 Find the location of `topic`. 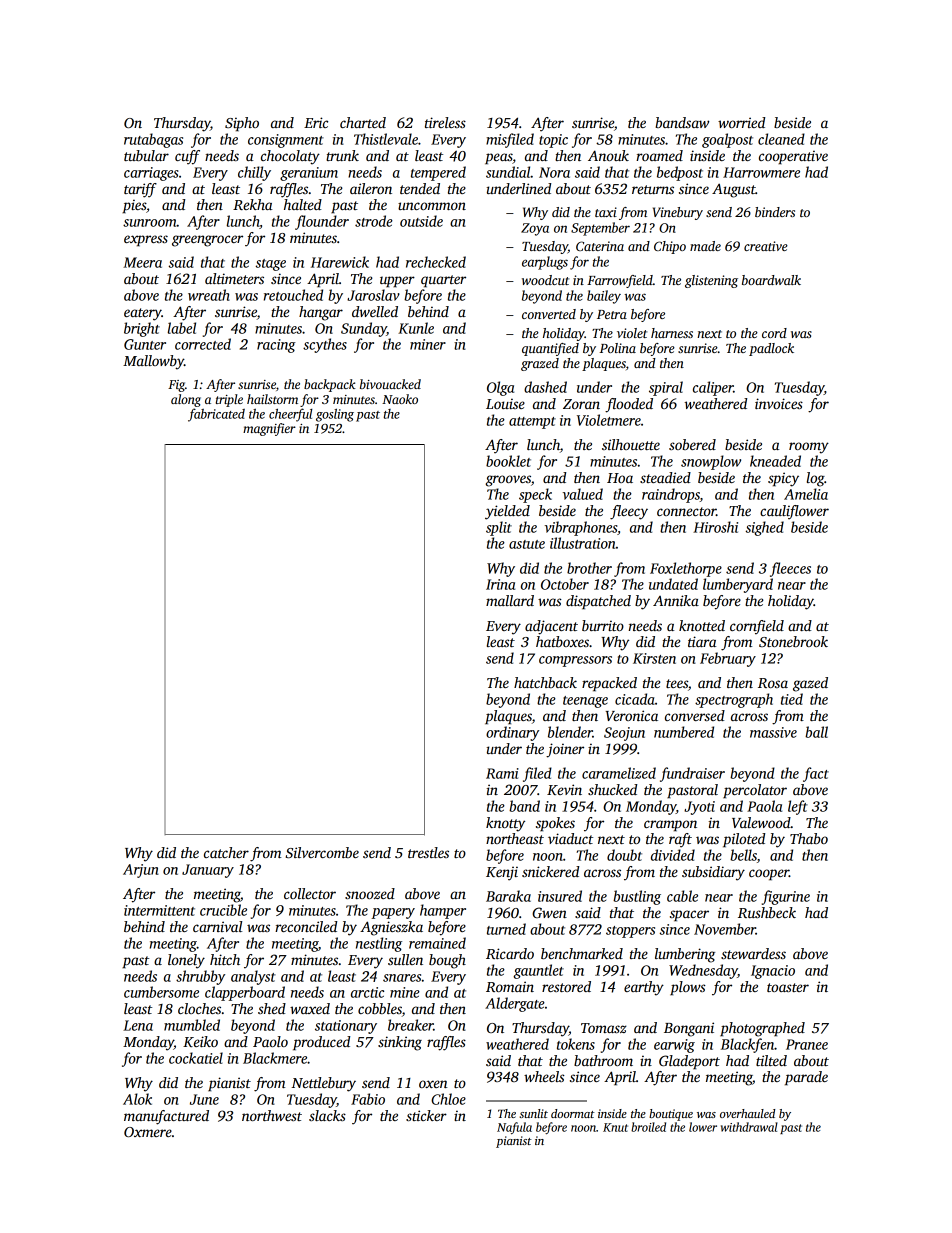

topic is located at coordinates (553, 141).
